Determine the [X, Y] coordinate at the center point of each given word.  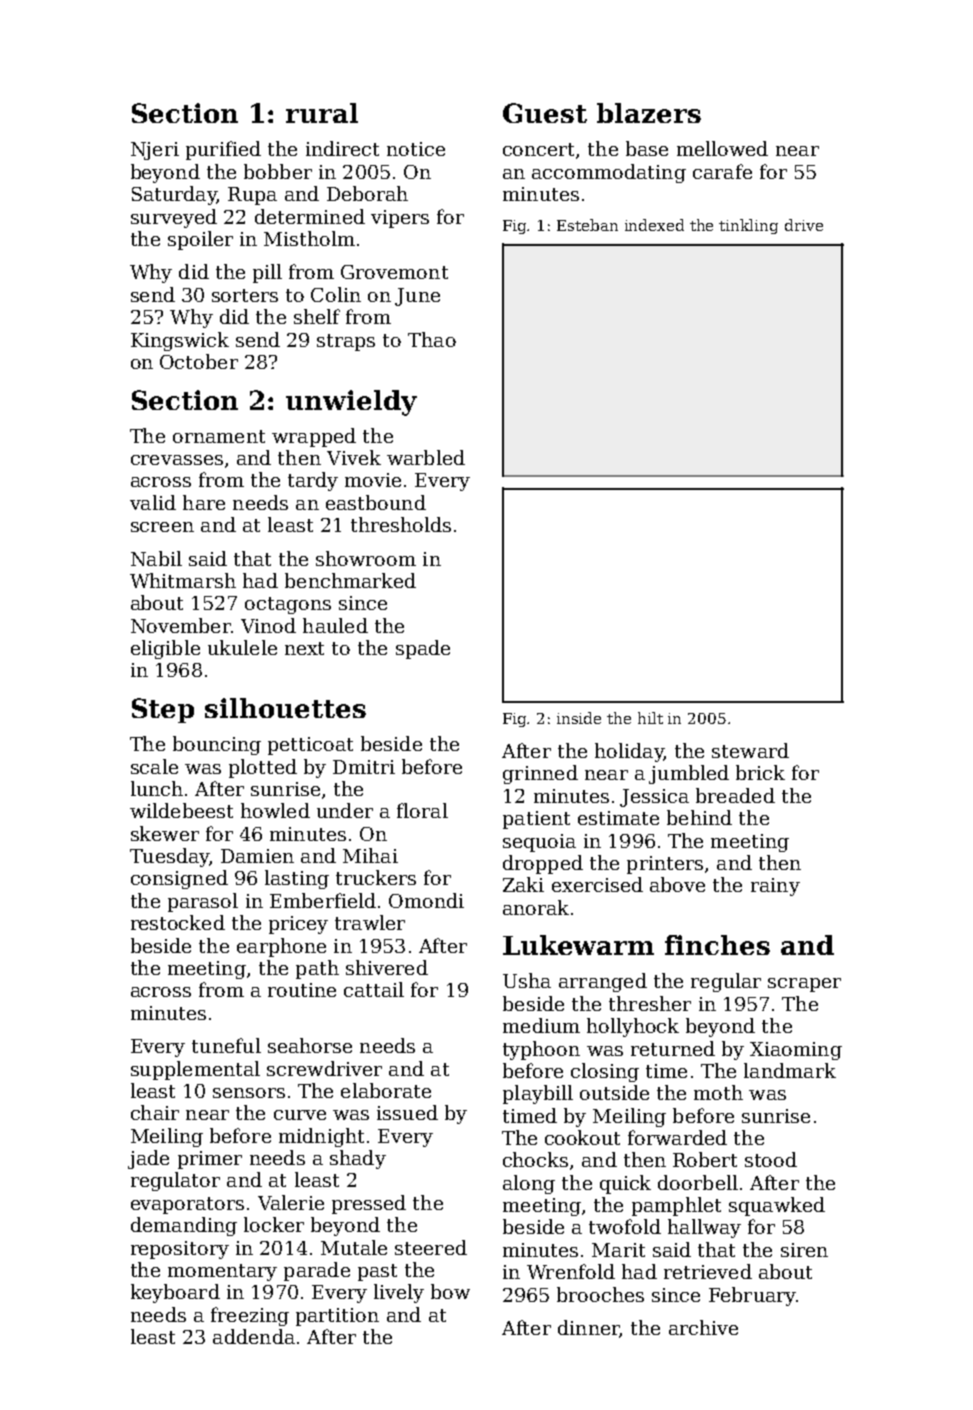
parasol [203, 902]
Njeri [155, 151]
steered [431, 1247]
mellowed [722, 148]
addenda [254, 1336]
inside [579, 718]
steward [750, 750]
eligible [165, 649]
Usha [527, 980]
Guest [545, 113]
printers [665, 865]
